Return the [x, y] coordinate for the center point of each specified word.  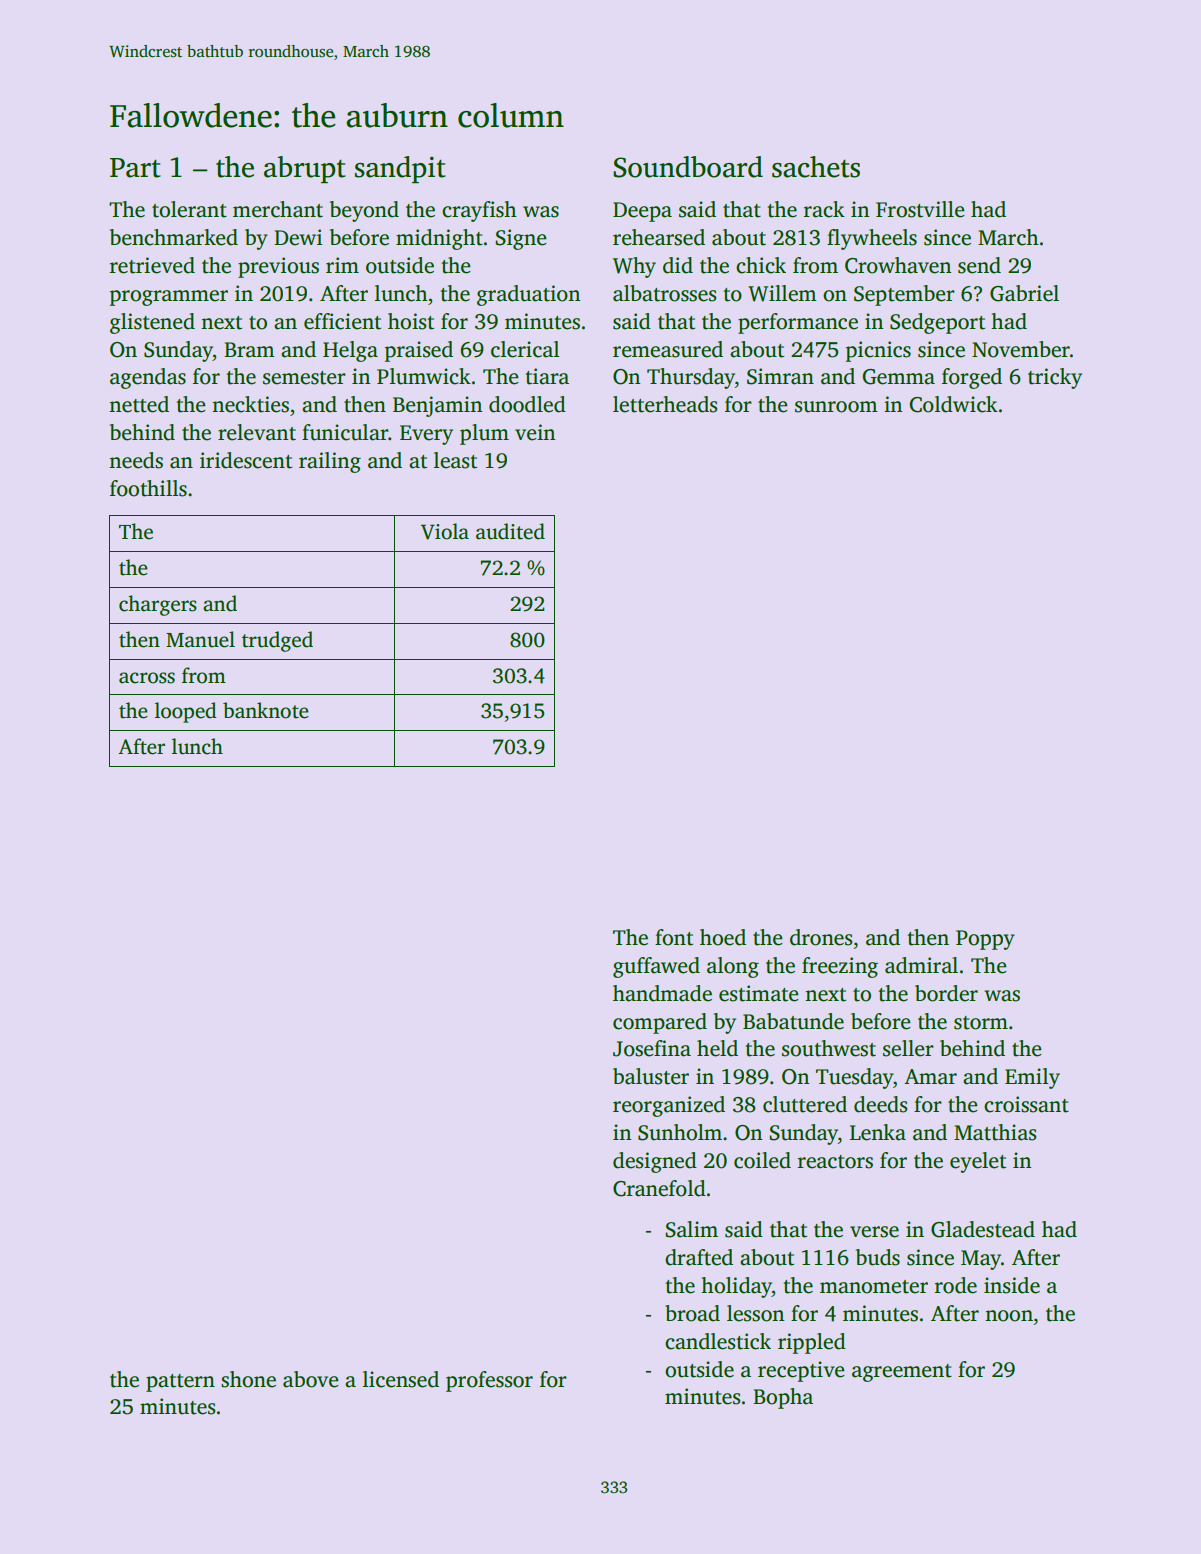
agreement [902, 1373]
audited [510, 531]
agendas [148, 378]
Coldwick [953, 404]
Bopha [783, 1398]
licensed [401, 1379]
